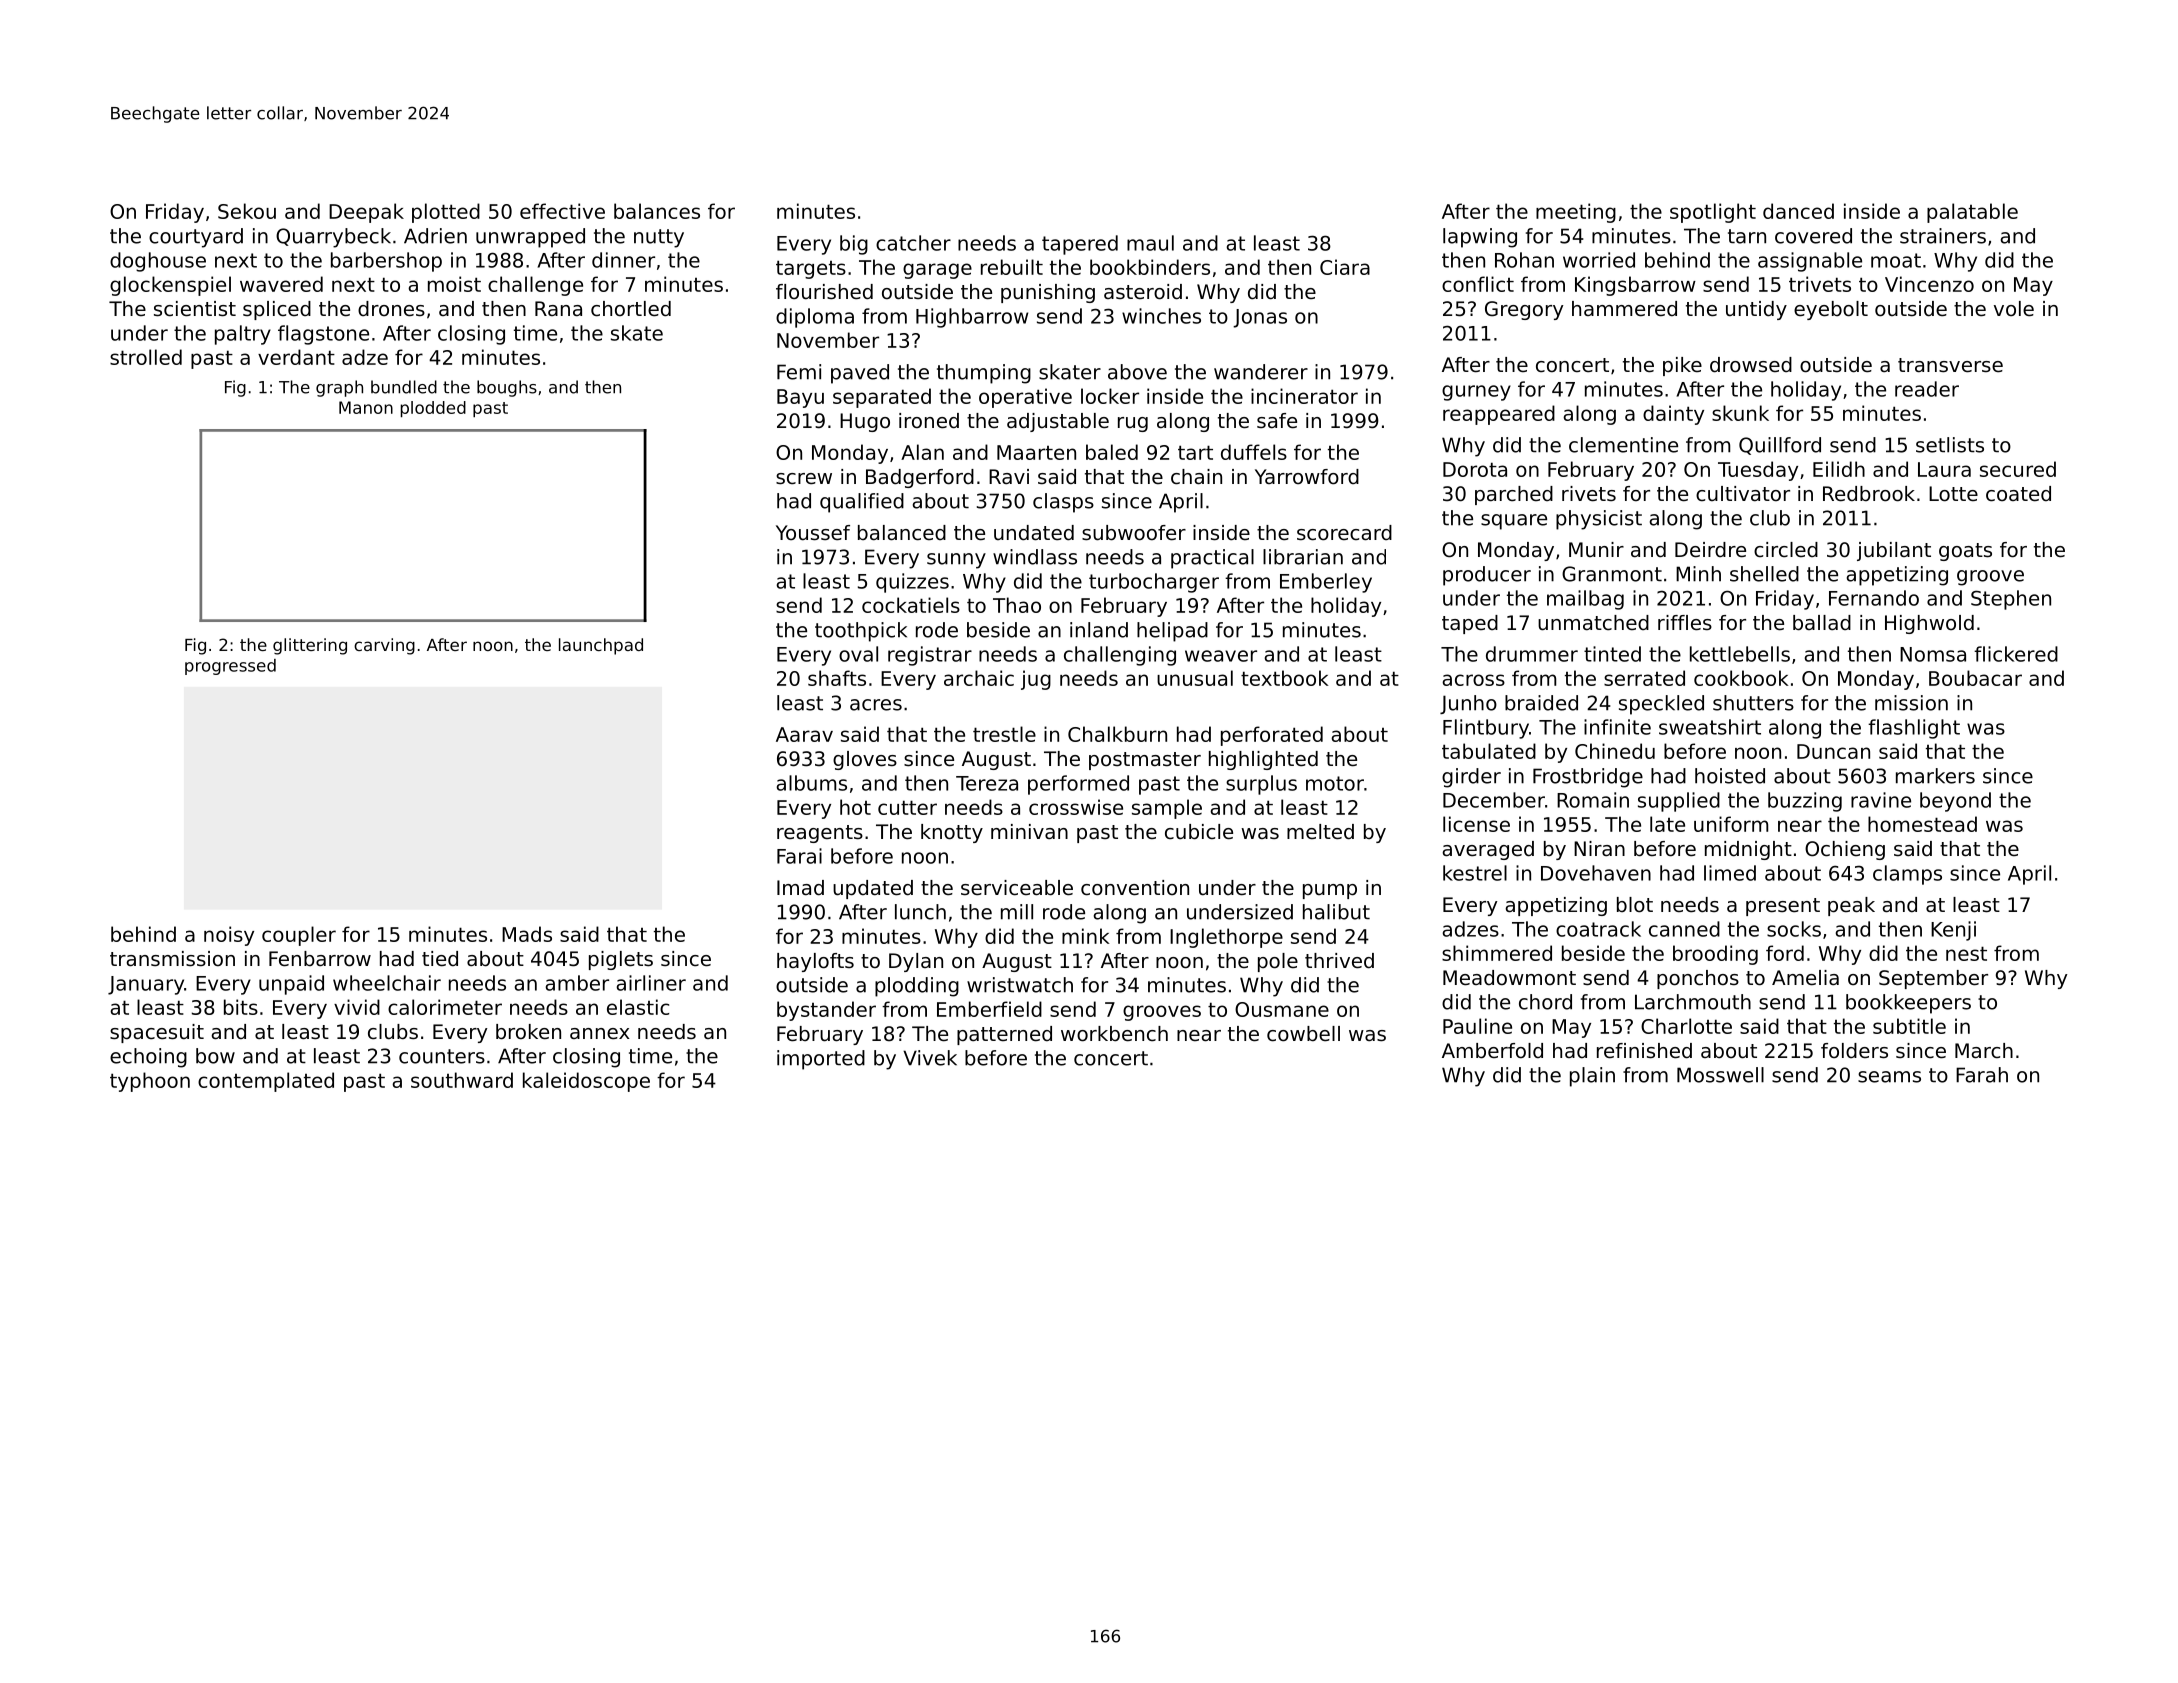 The width and height of the page is (2178, 1683). Describe the element at coordinates (804, 734) in the page. I see `Aarav` at that location.
